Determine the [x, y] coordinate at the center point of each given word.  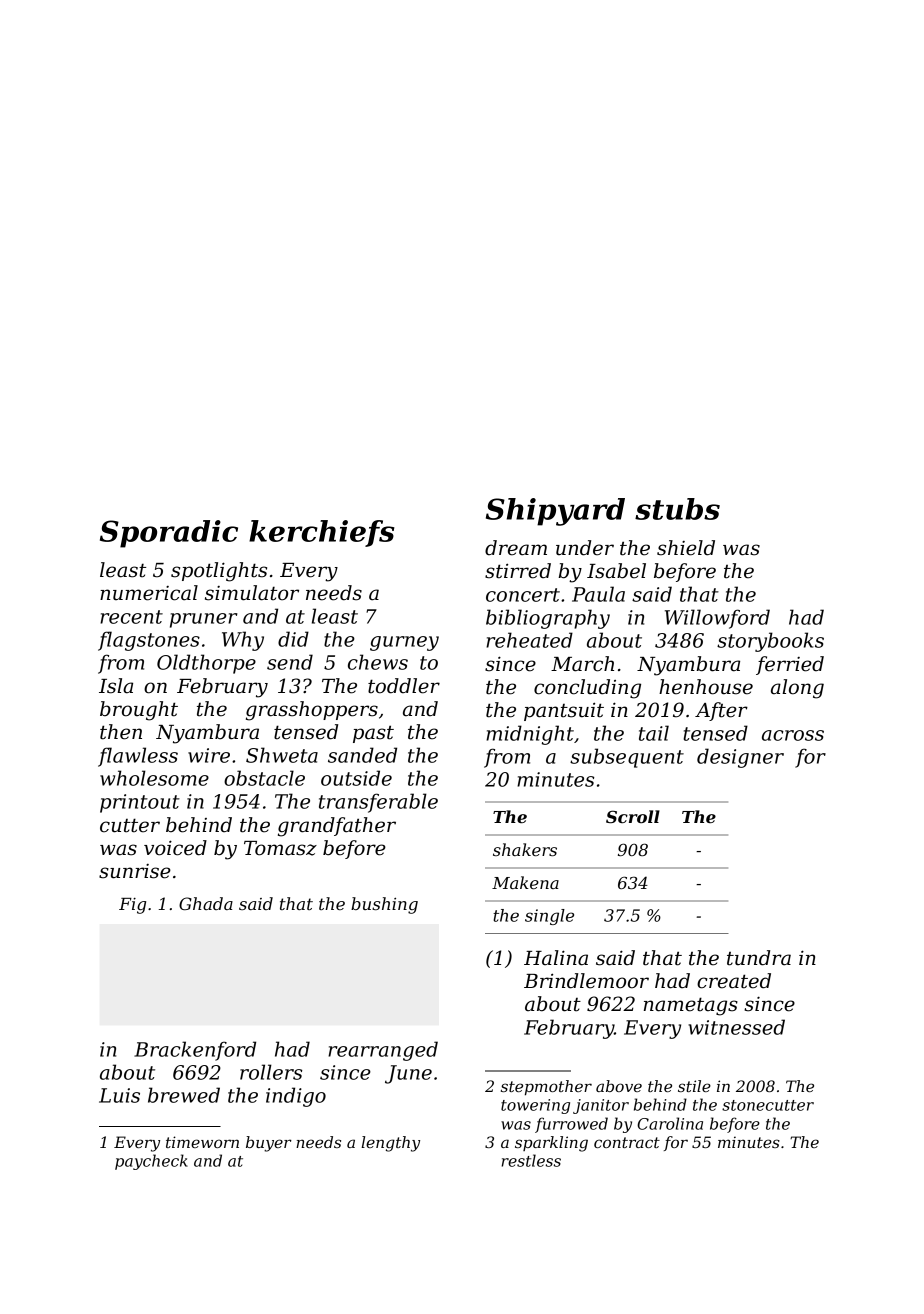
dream [516, 548]
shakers [525, 849]
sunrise [135, 871]
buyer [269, 1144]
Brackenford [195, 1051]
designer [740, 758]
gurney [404, 643]
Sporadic [169, 534]
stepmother [546, 1088]
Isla [116, 686]
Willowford [717, 619]
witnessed [736, 1027]
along [797, 689]
